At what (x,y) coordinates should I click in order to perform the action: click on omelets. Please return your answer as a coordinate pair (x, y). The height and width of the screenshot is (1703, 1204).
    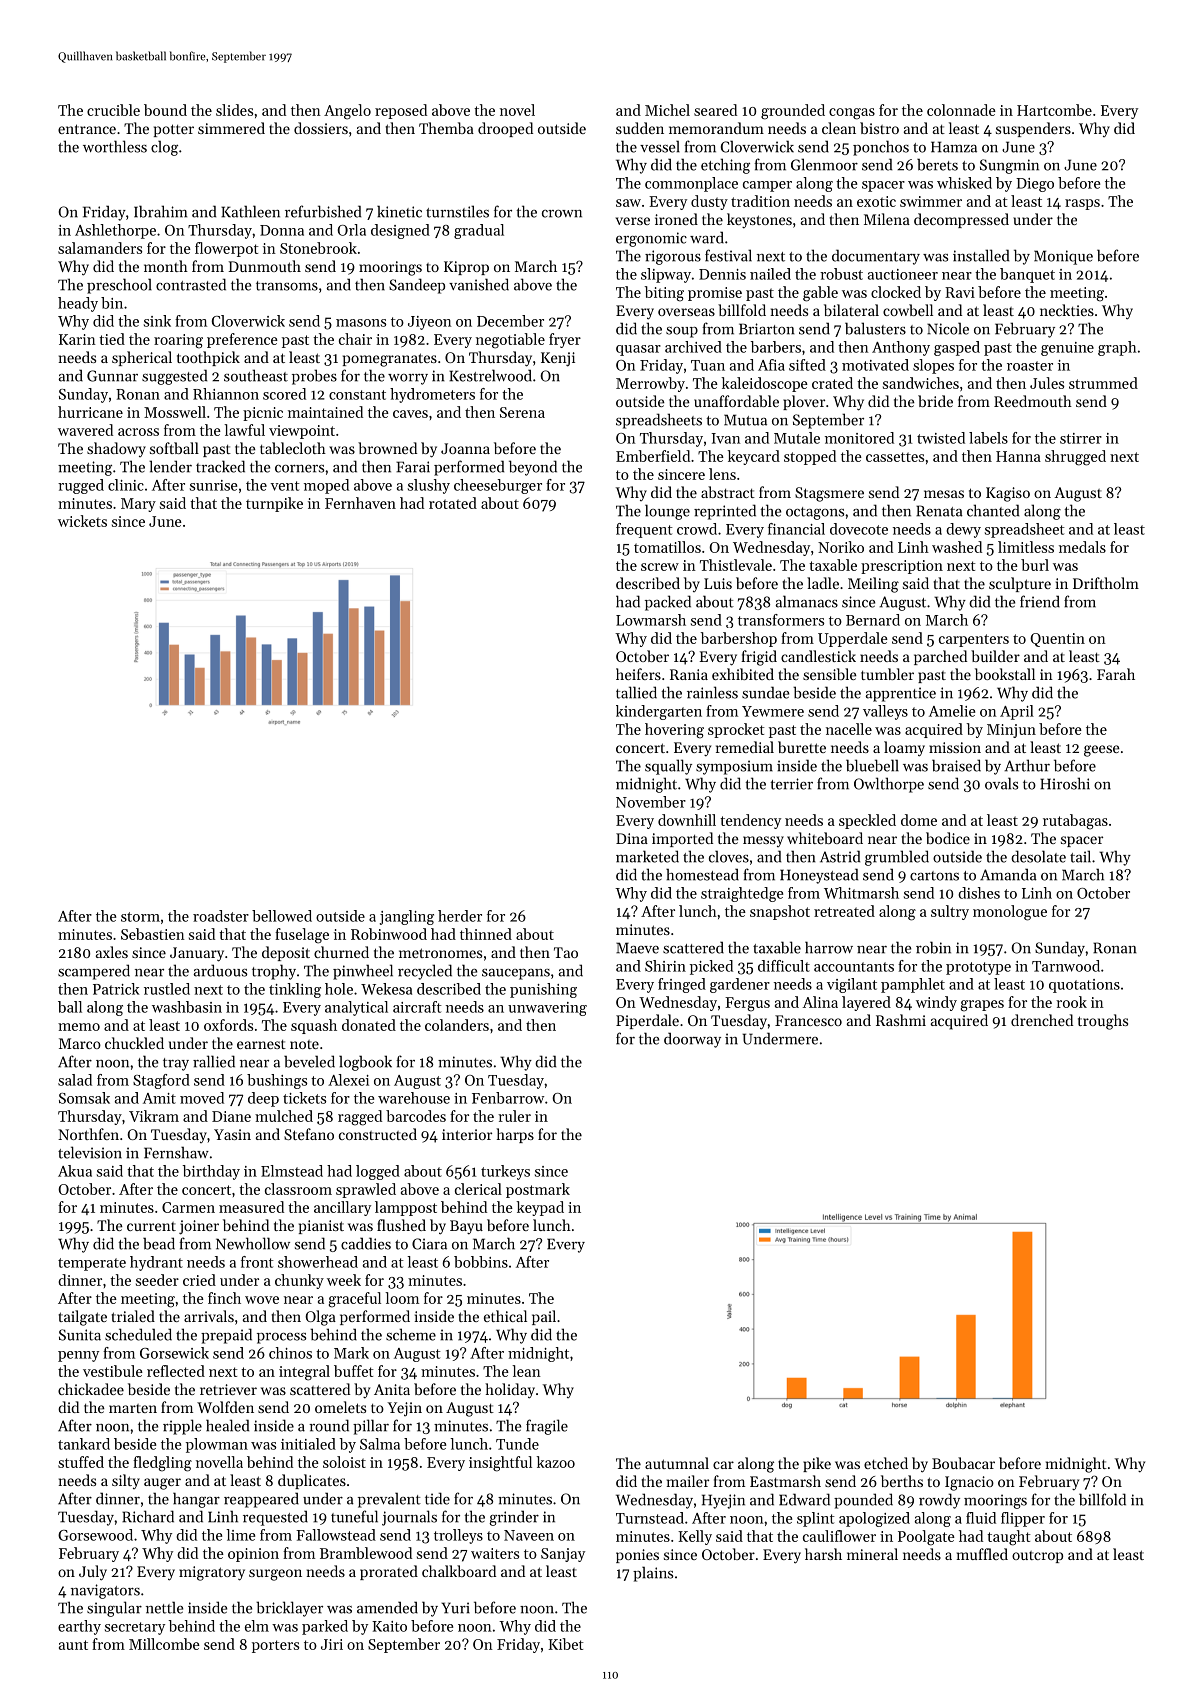
    Looking at the image, I should click on (340, 1407).
